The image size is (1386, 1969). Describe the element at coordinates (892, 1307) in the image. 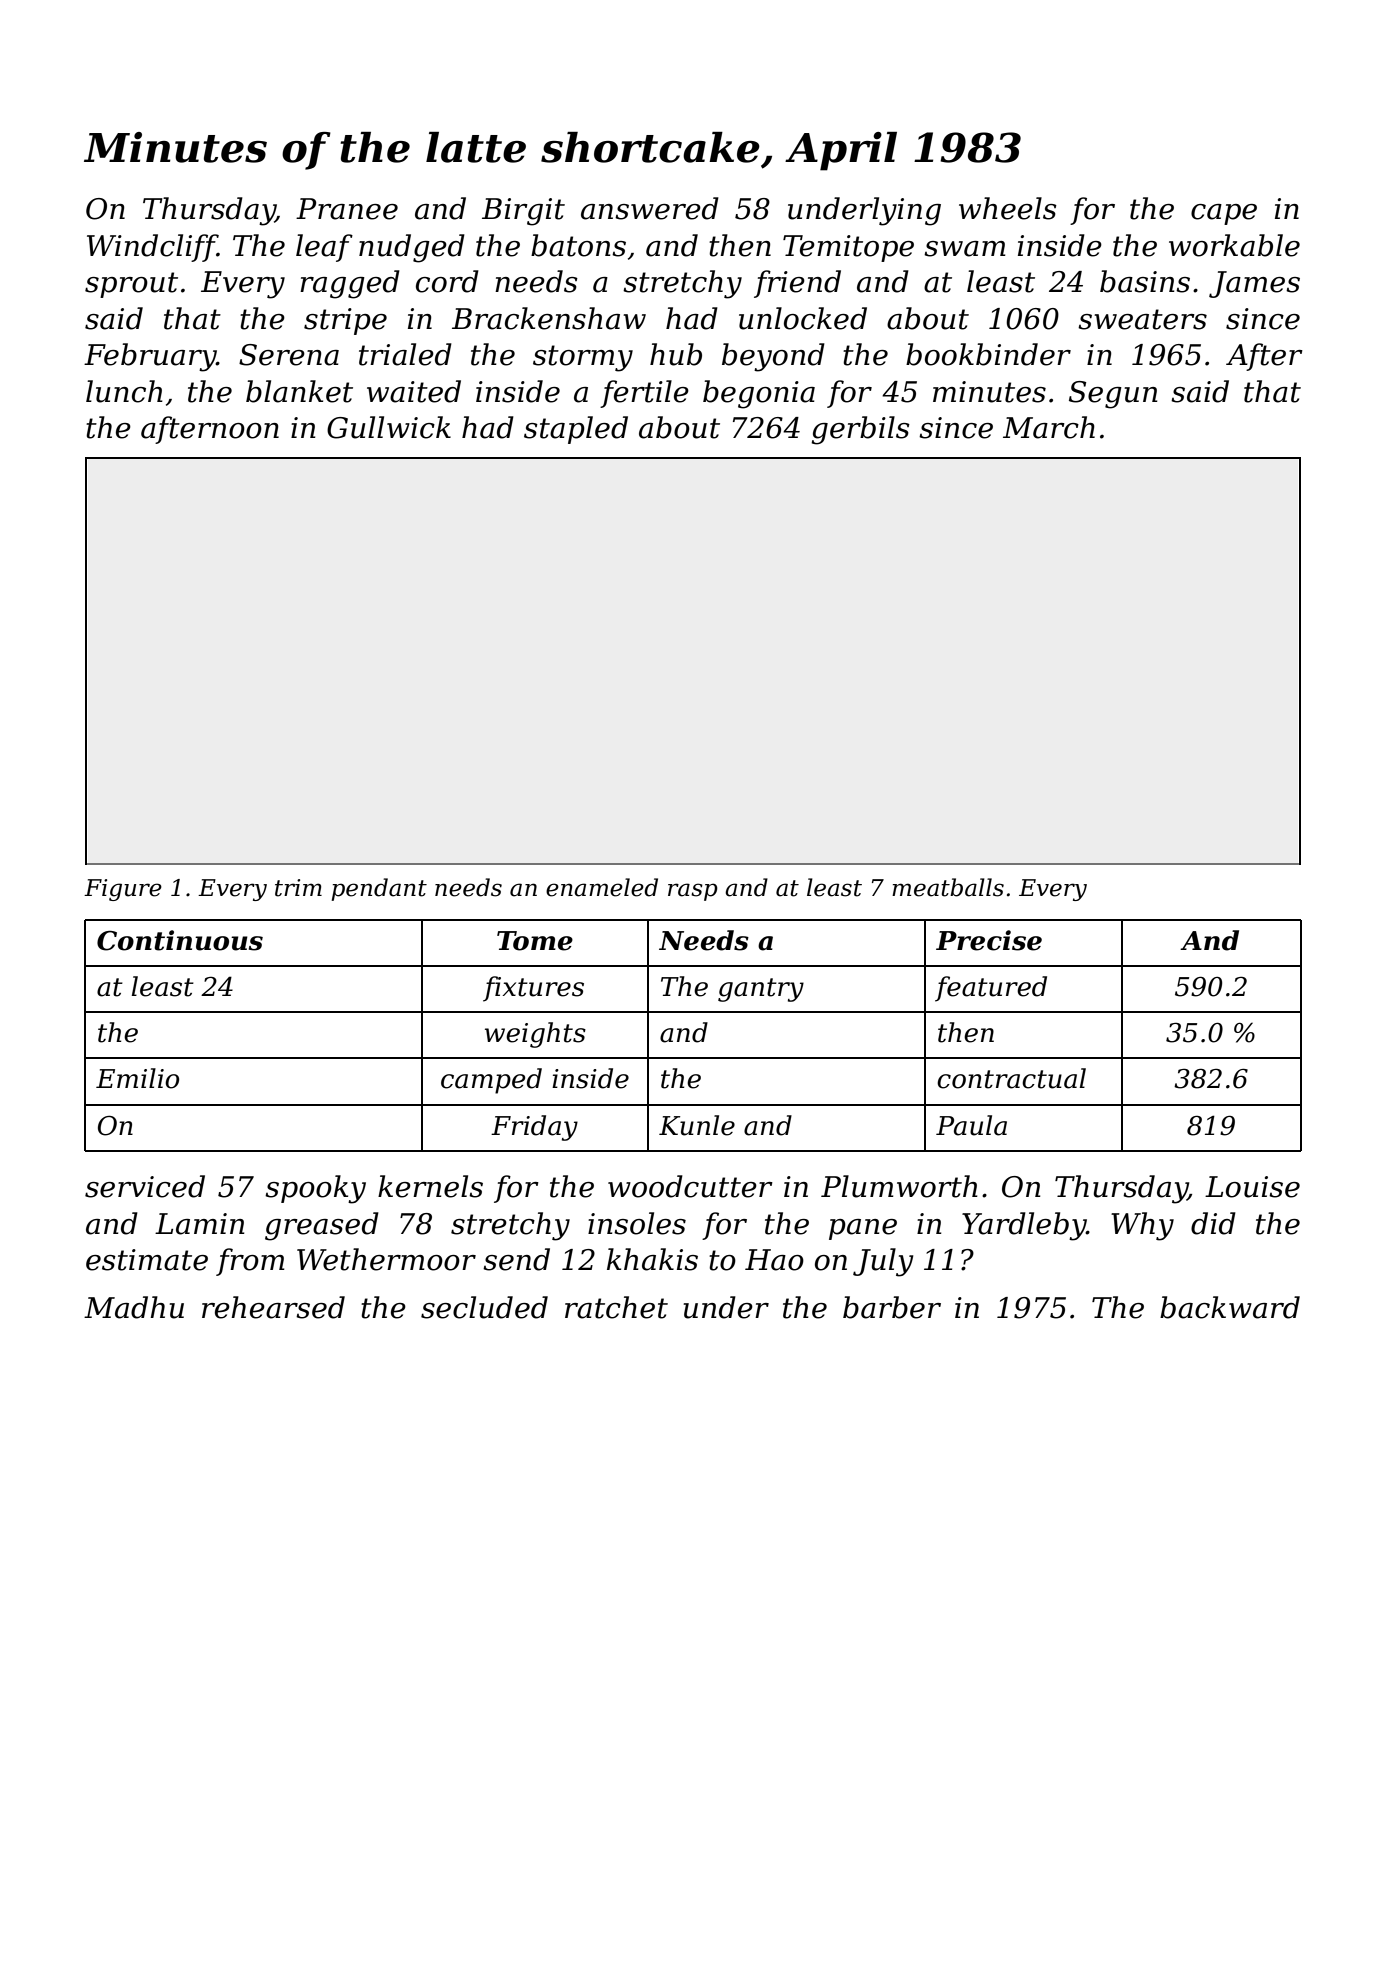

I see `barber` at that location.
